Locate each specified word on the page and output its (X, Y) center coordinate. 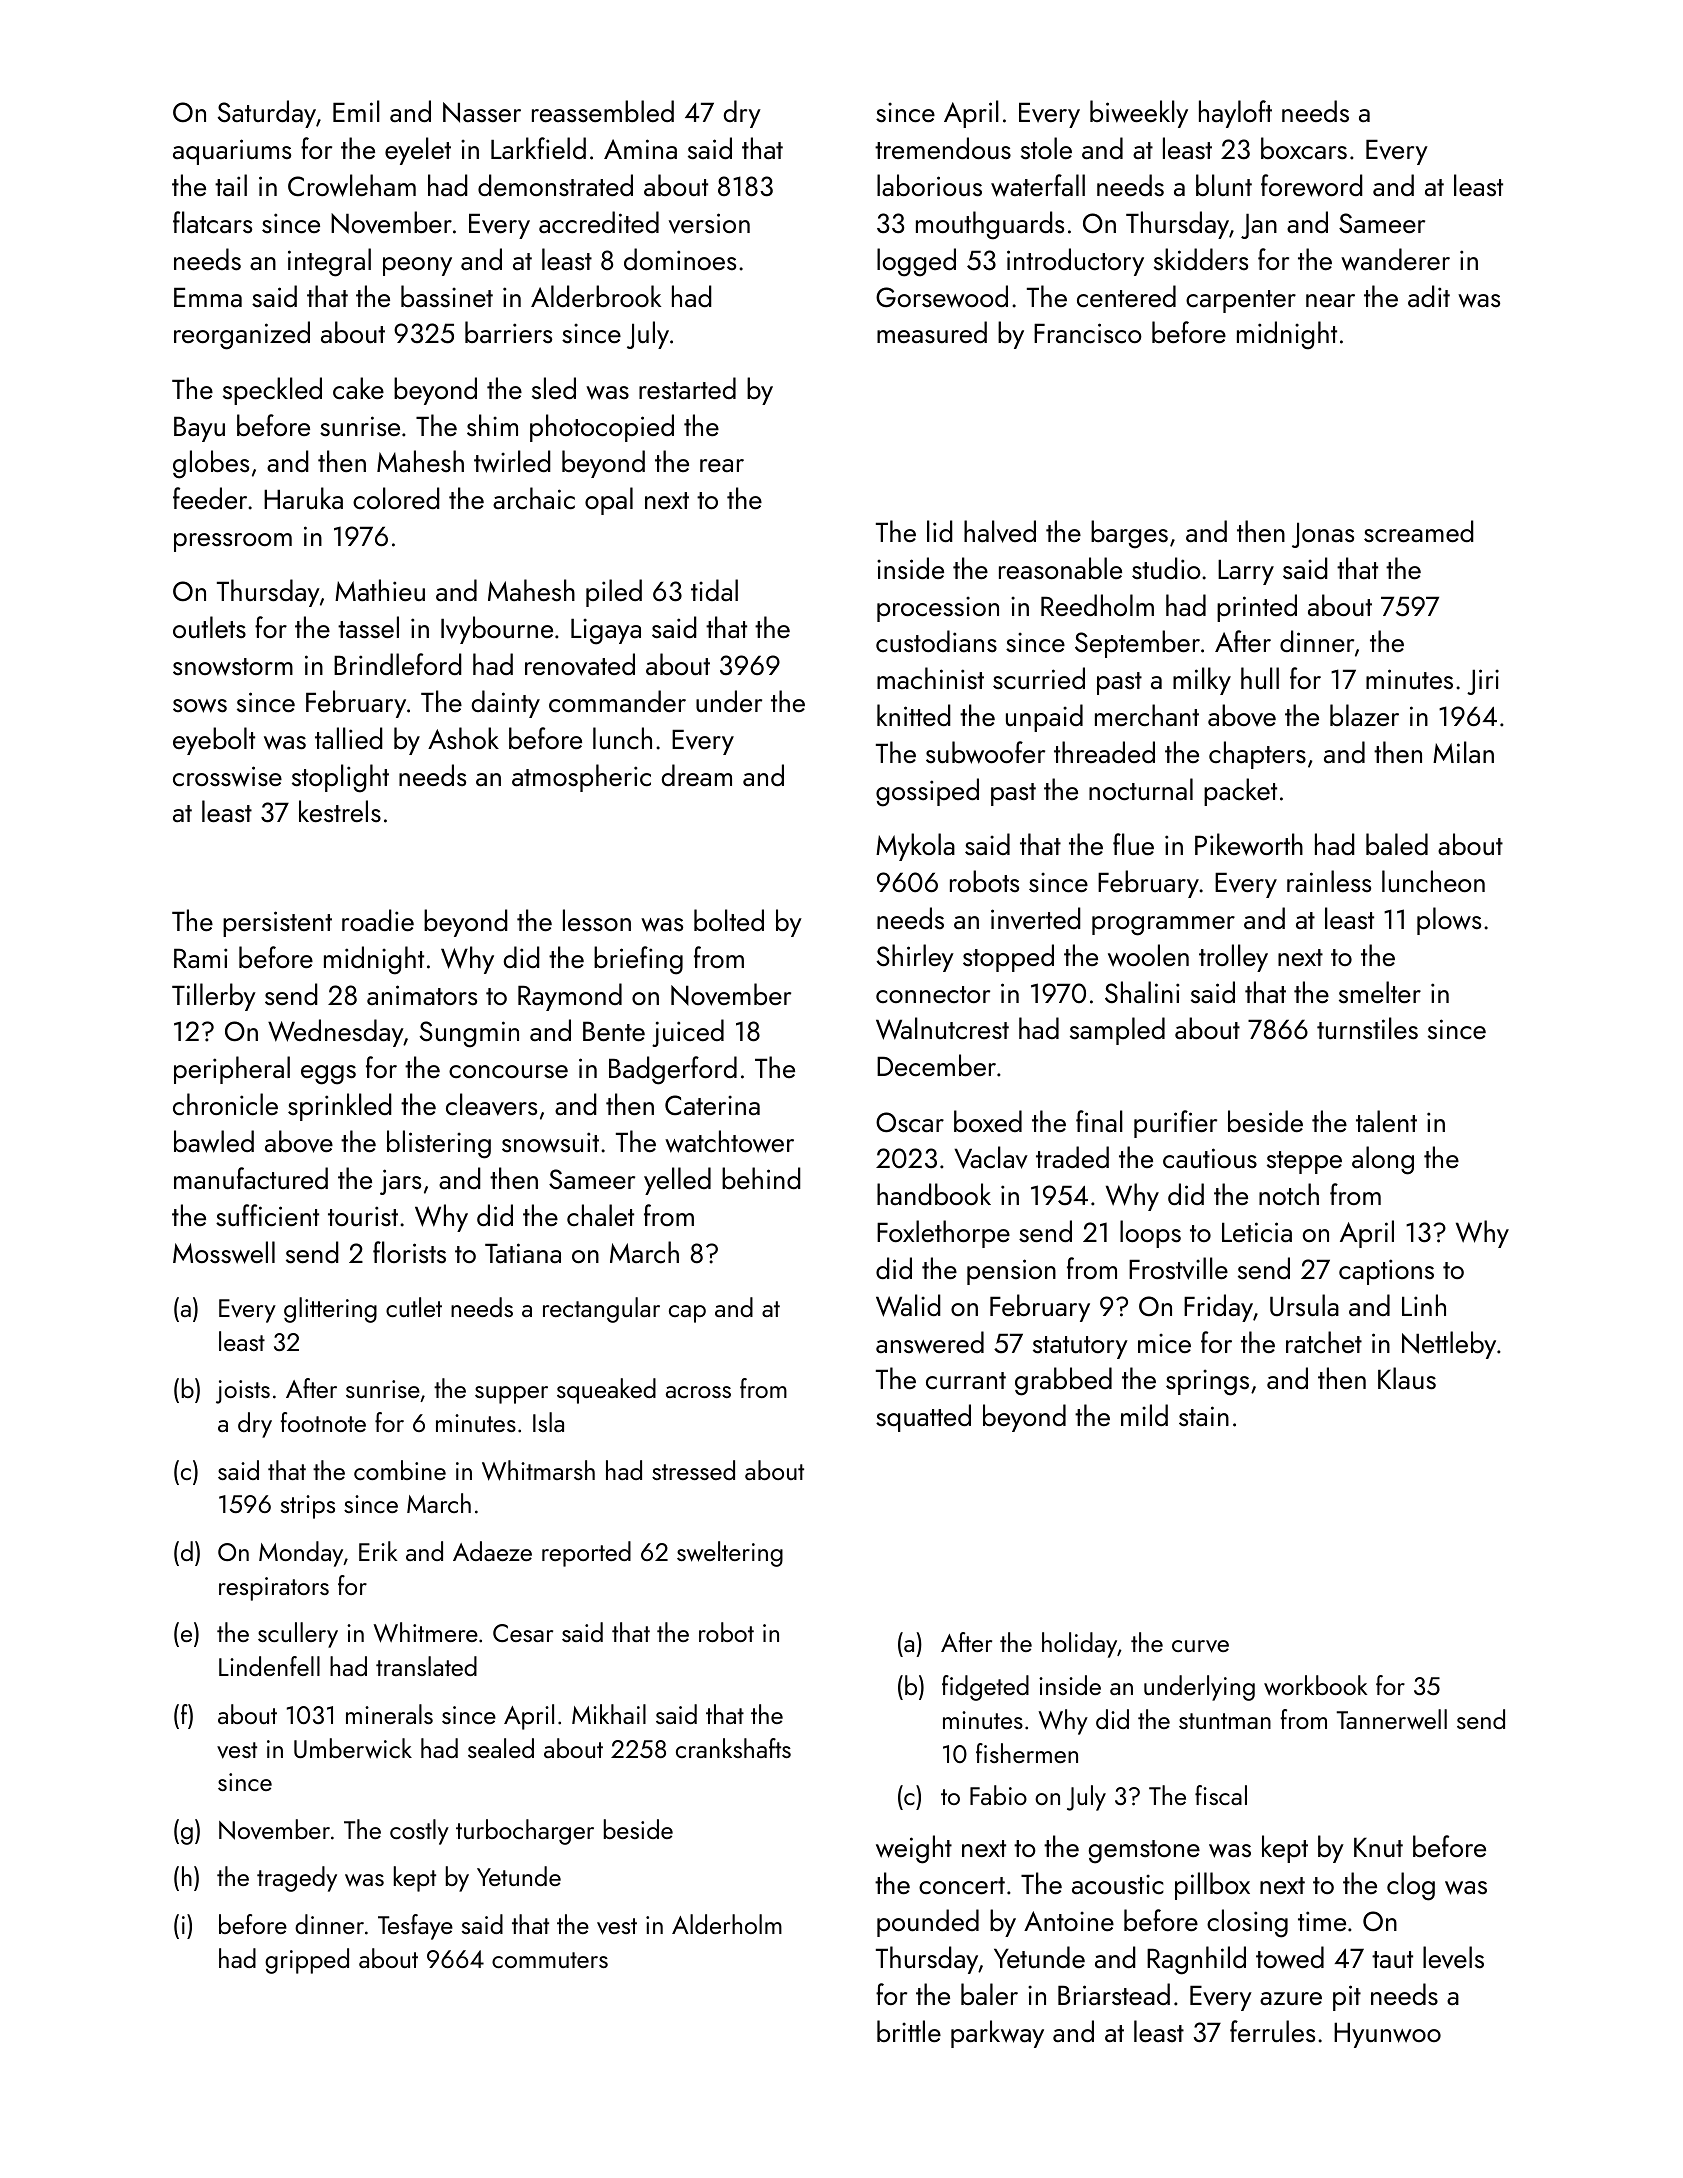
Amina (640, 149)
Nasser (482, 112)
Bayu (199, 429)
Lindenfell (269, 1666)
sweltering (730, 1554)
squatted (923, 1418)
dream (696, 775)
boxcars (1304, 148)
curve (1200, 1646)
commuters (550, 1960)
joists (243, 1392)
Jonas (1323, 535)
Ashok (463, 738)
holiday (1079, 1645)
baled (1397, 844)
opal (609, 501)
